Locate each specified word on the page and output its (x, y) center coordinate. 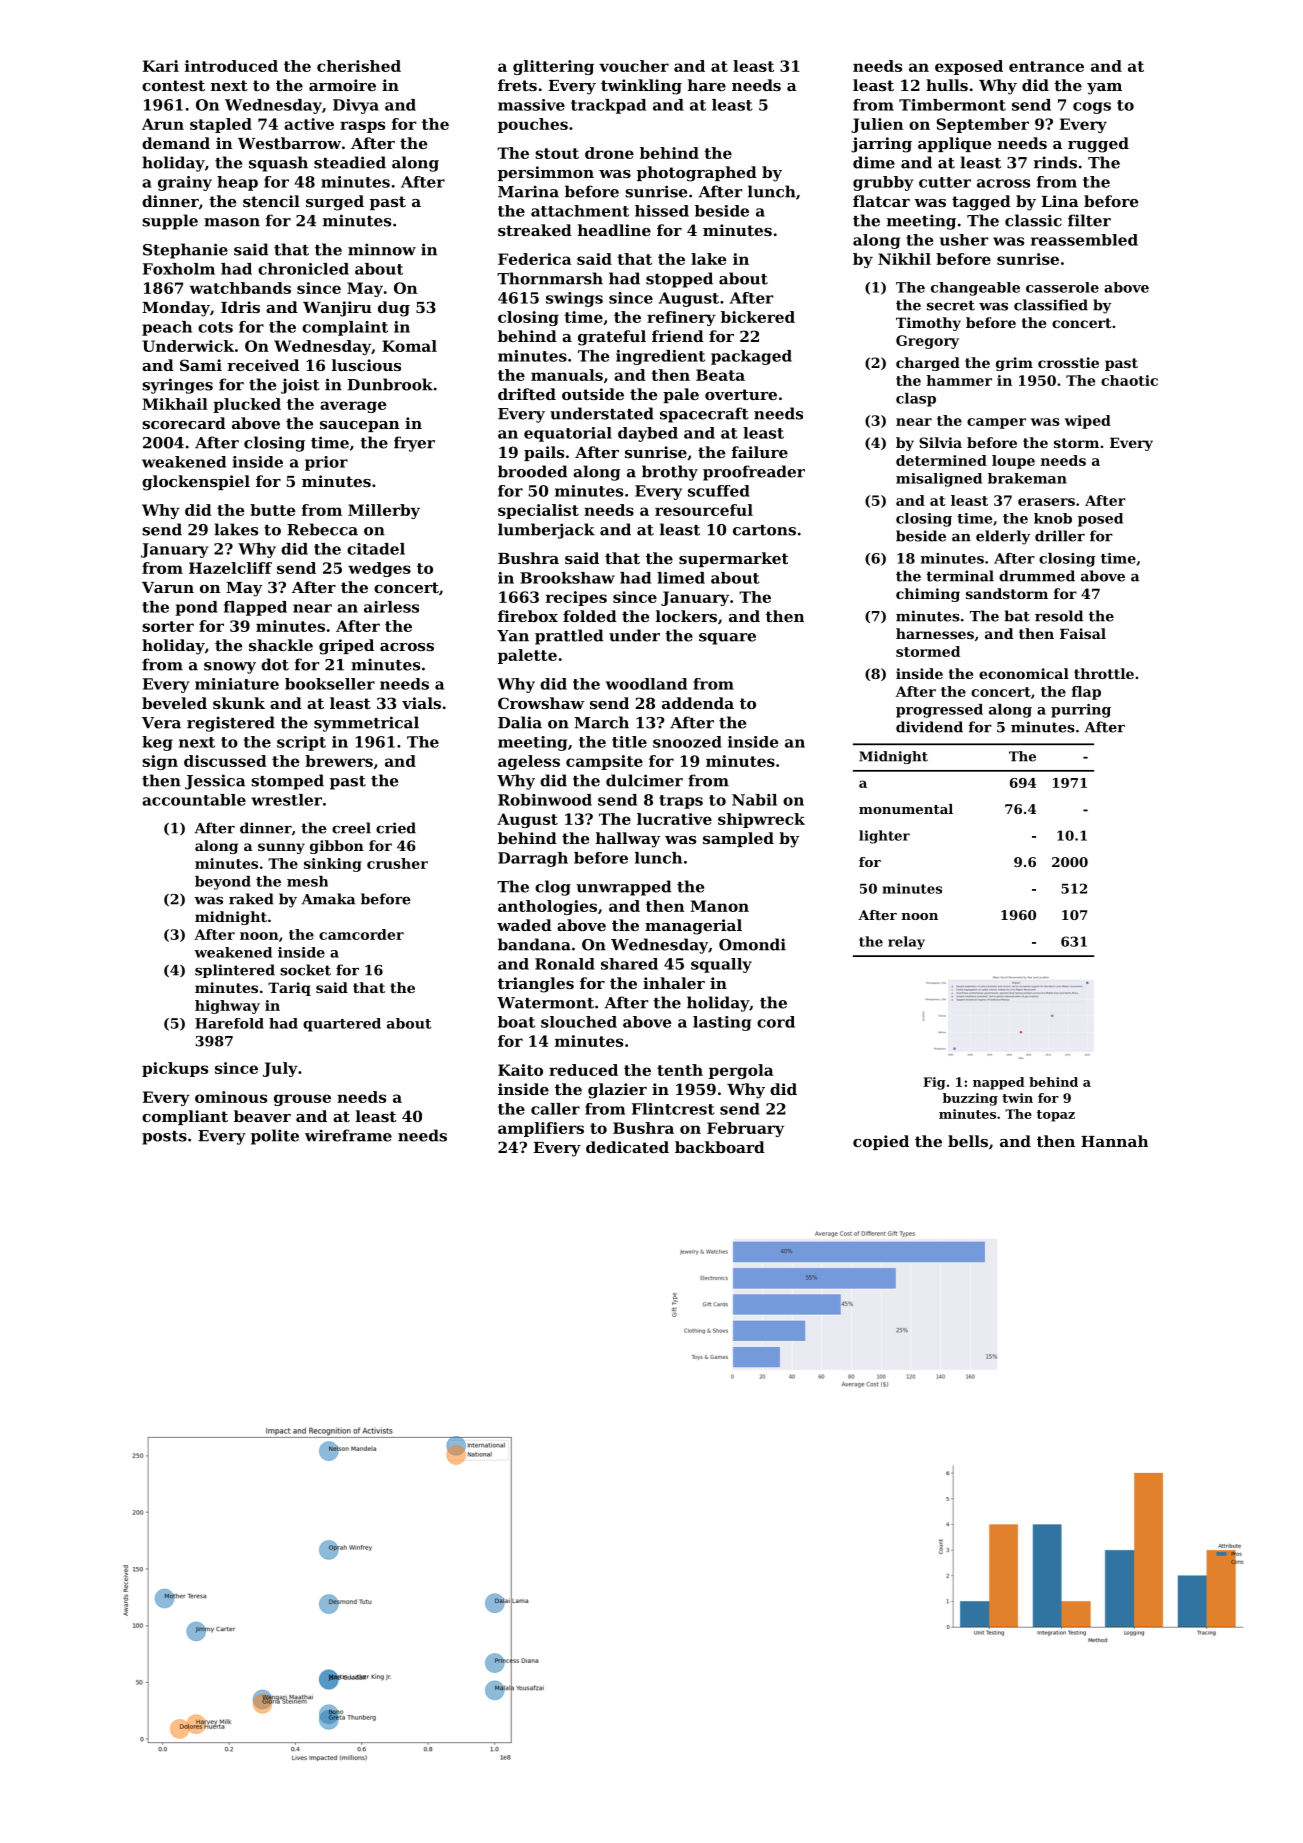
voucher (634, 66)
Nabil (754, 800)
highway (227, 1007)
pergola (741, 1071)
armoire (342, 85)
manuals (567, 375)
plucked (247, 405)
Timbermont (952, 105)
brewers (339, 761)
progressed (939, 711)
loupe (1013, 462)
